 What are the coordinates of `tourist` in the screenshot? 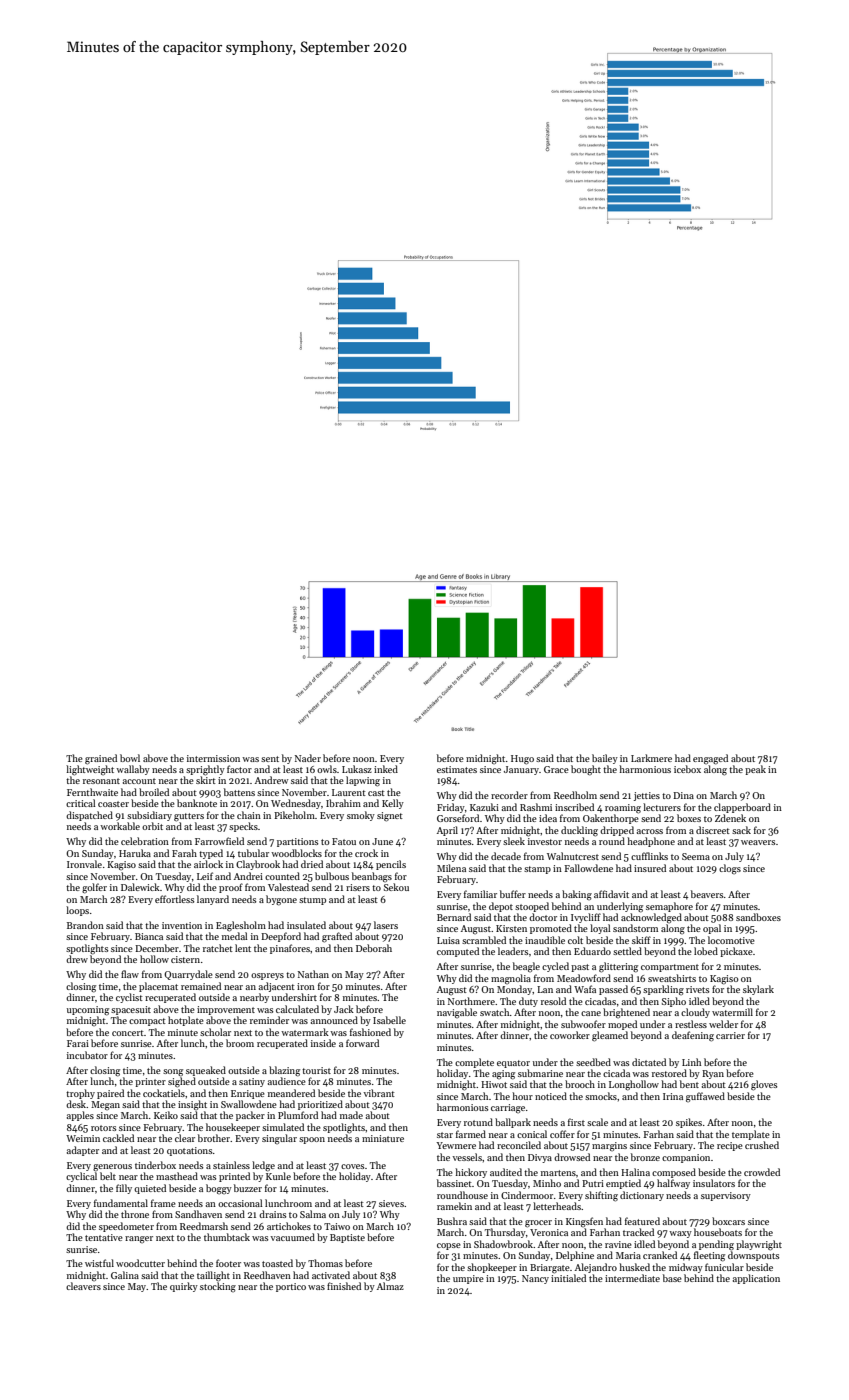 It's located at (316, 1070).
